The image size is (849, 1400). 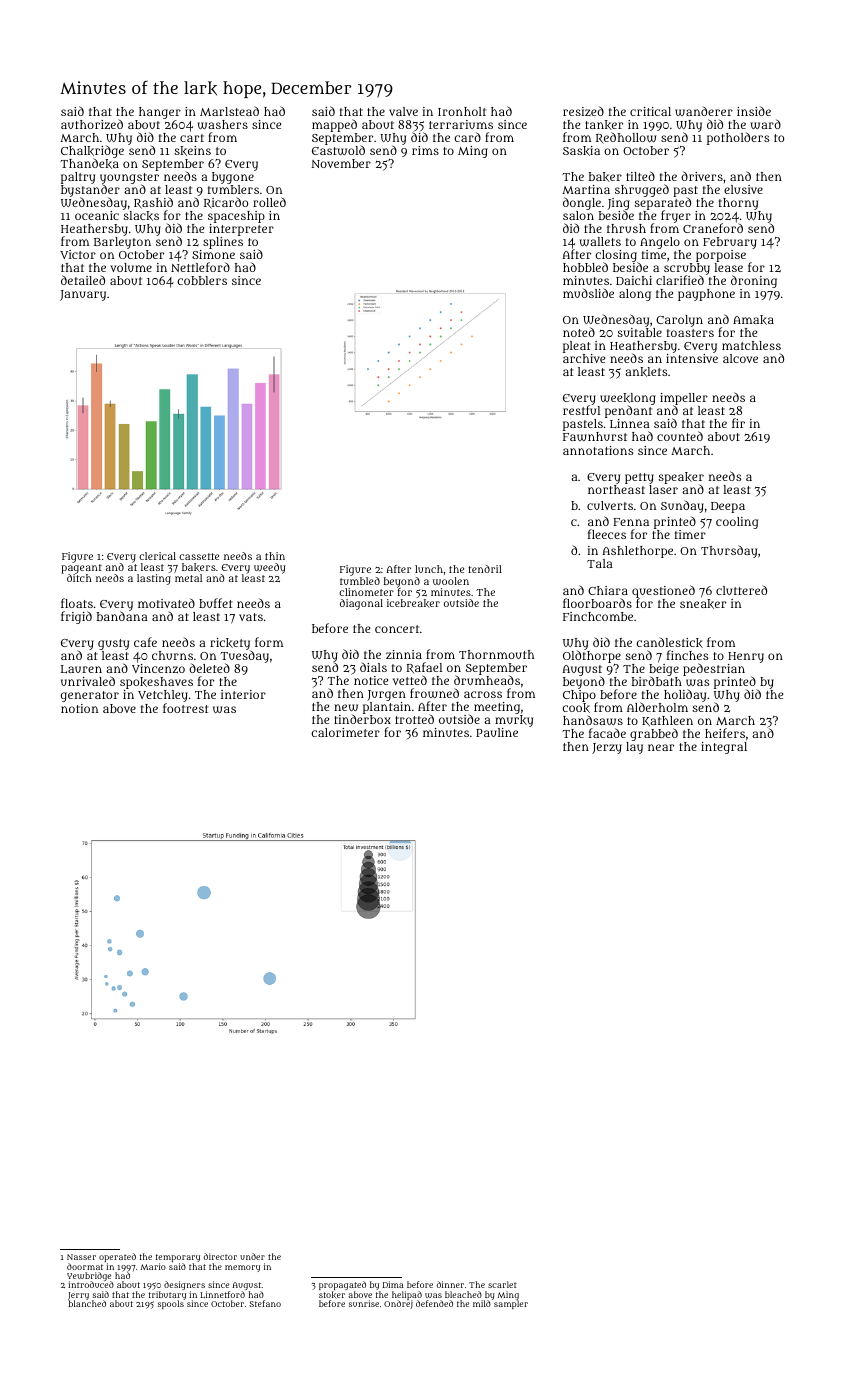 What do you see at coordinates (241, 230) in the document?
I see `interpreter` at bounding box center [241, 230].
